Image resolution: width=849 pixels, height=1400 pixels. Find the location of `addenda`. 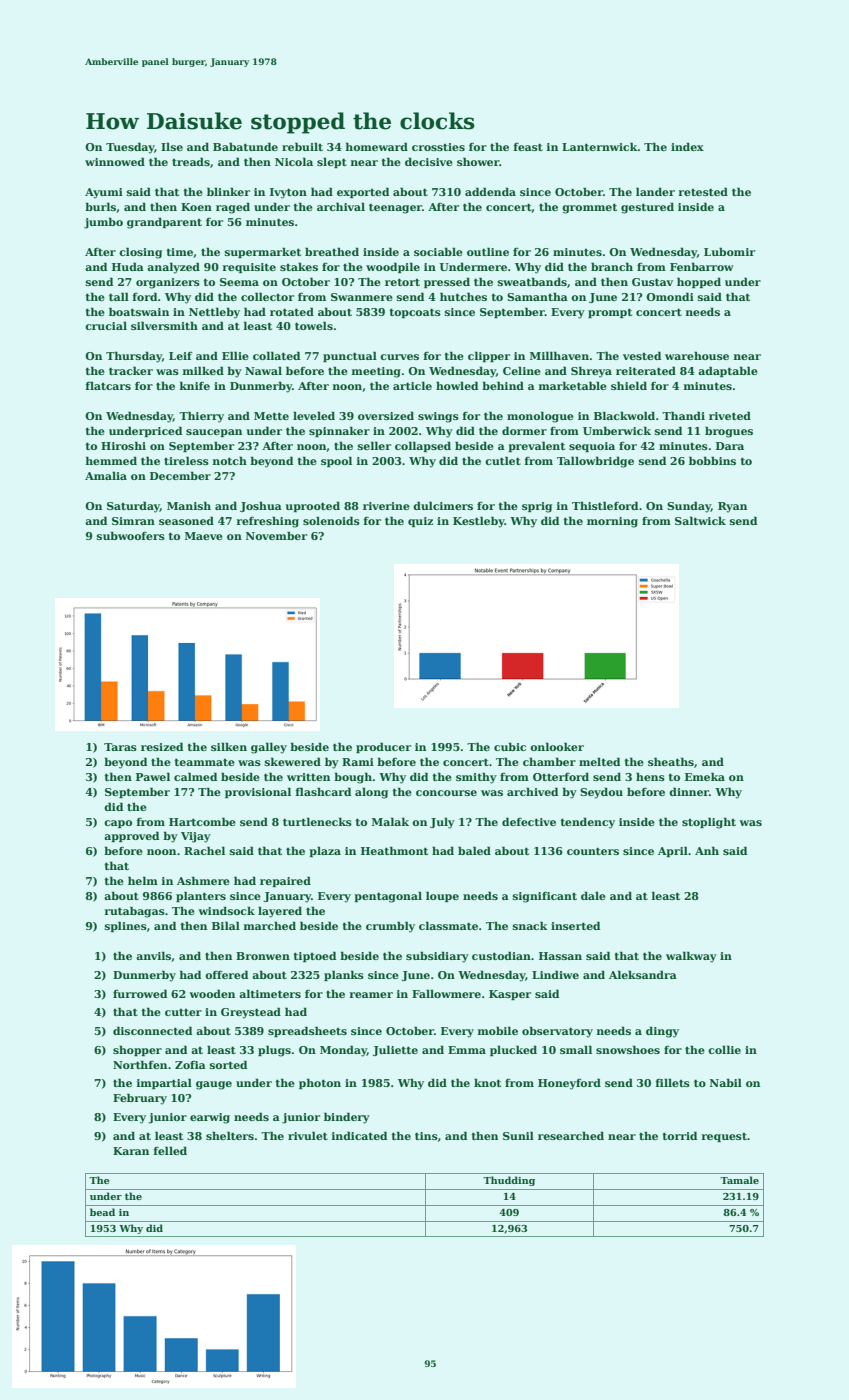

addenda is located at coordinates (490, 191).
